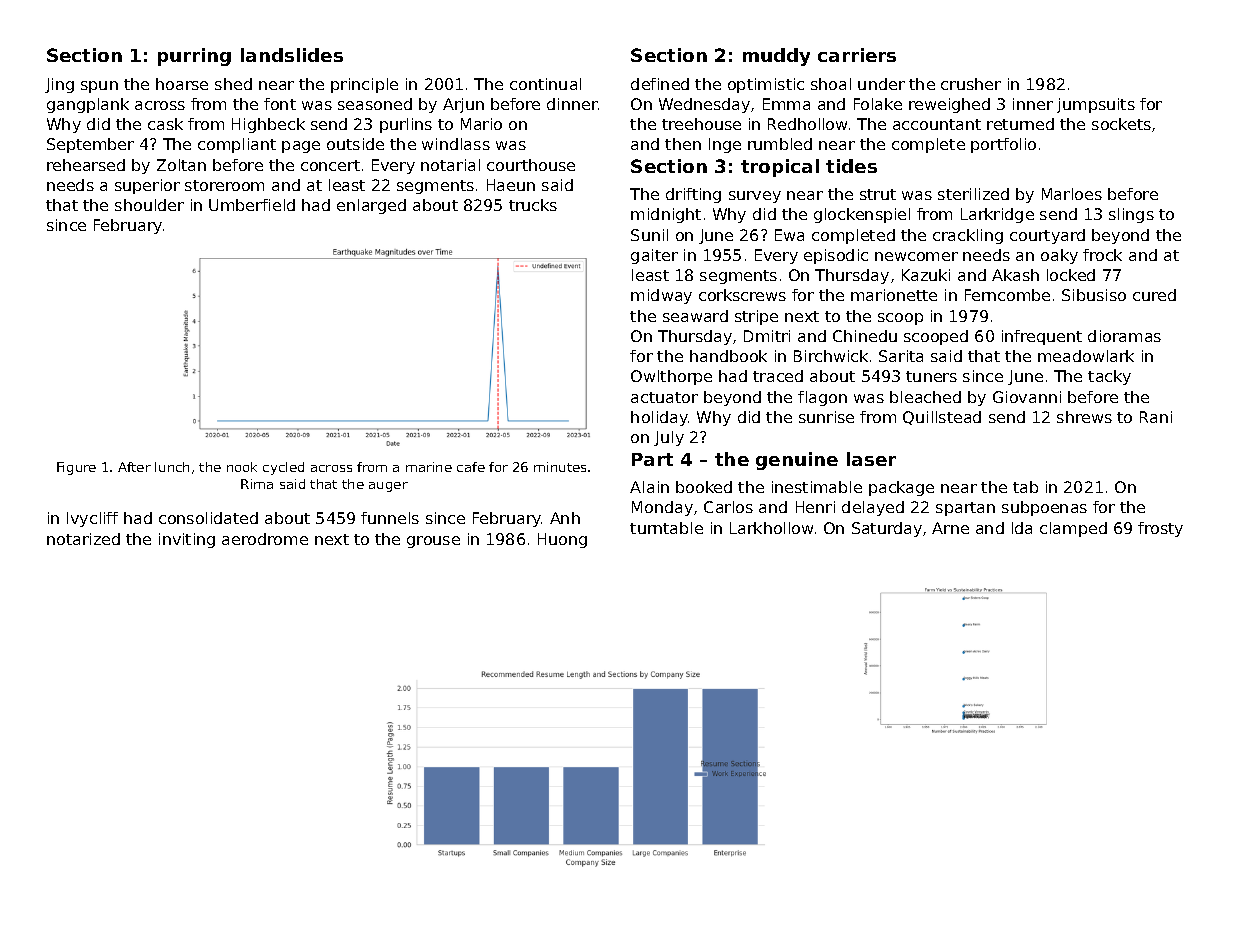  Describe the element at coordinates (292, 55) in the image. I see `landslides` at that location.
